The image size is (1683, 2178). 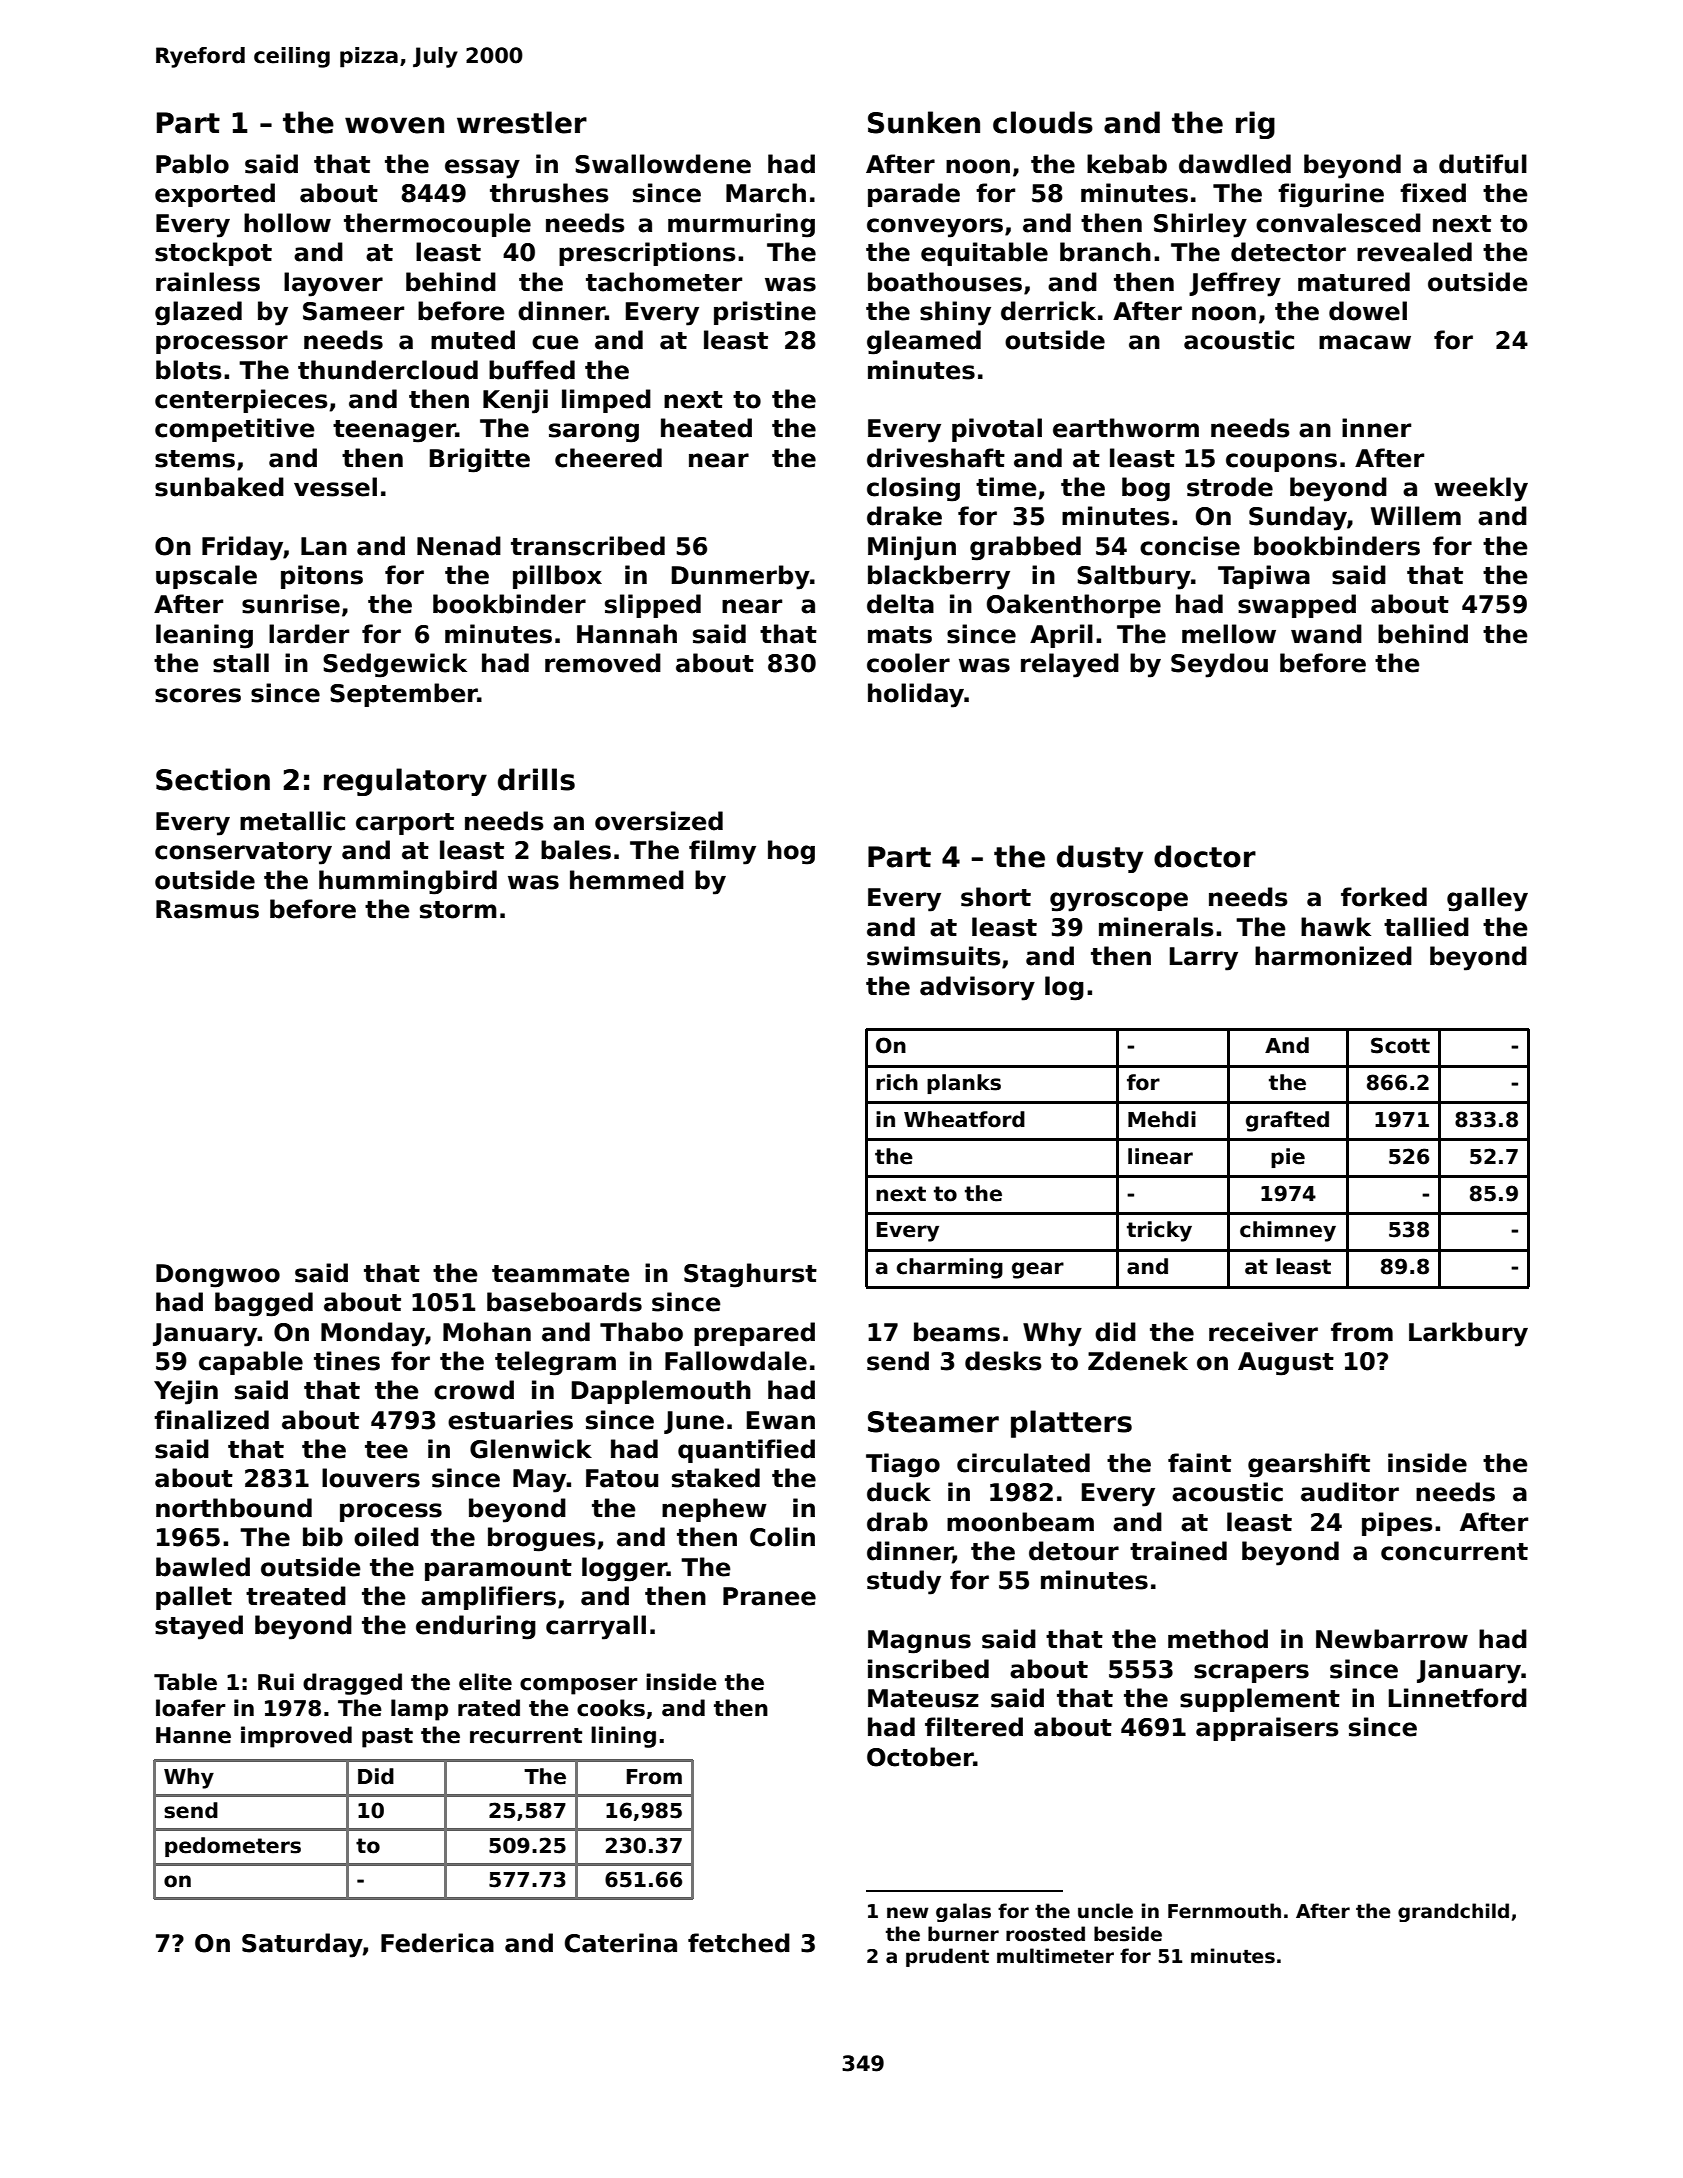 What do you see at coordinates (540, 1481) in the document?
I see `May` at bounding box center [540, 1481].
